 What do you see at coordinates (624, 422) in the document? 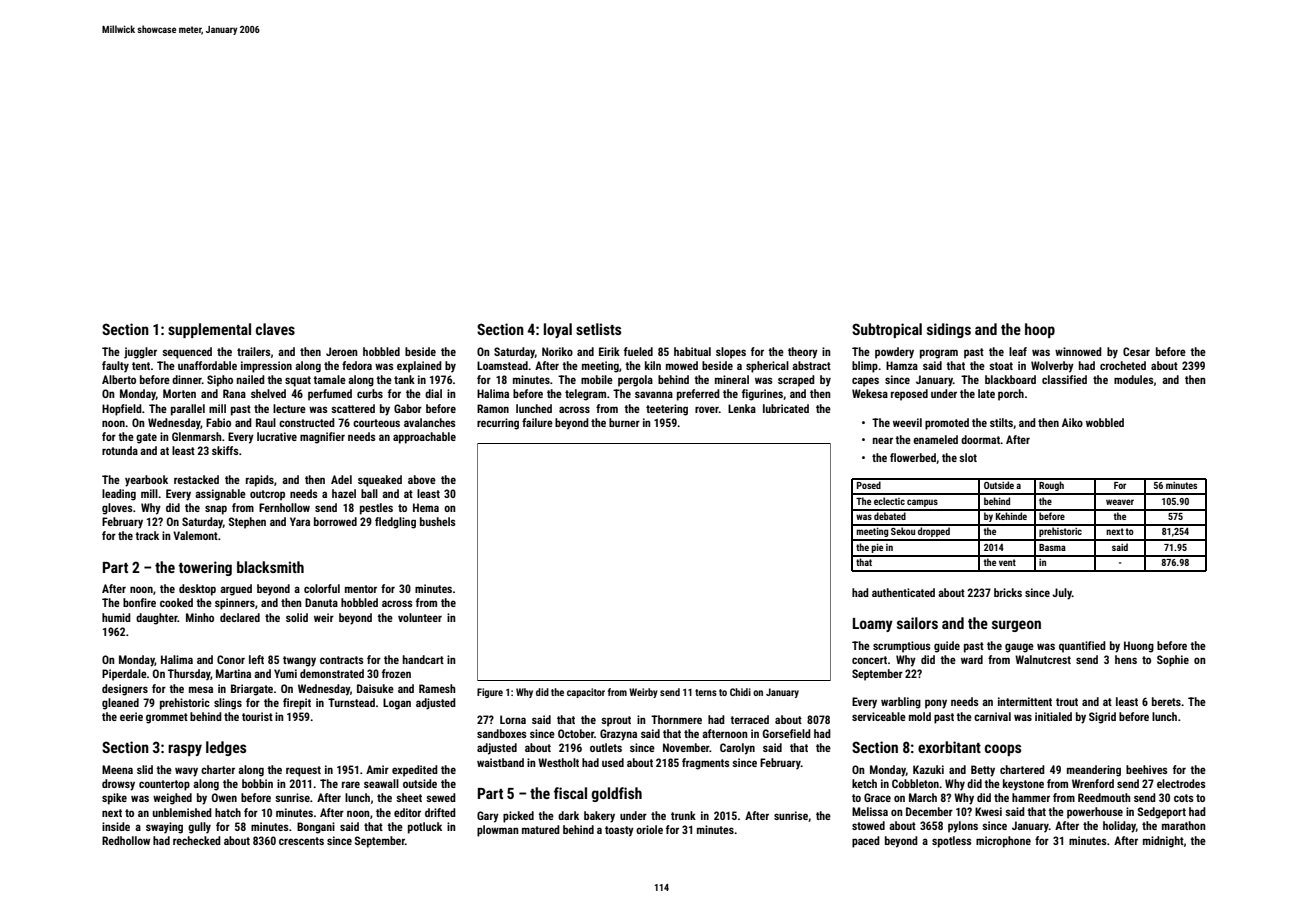
I see `burner` at bounding box center [624, 422].
